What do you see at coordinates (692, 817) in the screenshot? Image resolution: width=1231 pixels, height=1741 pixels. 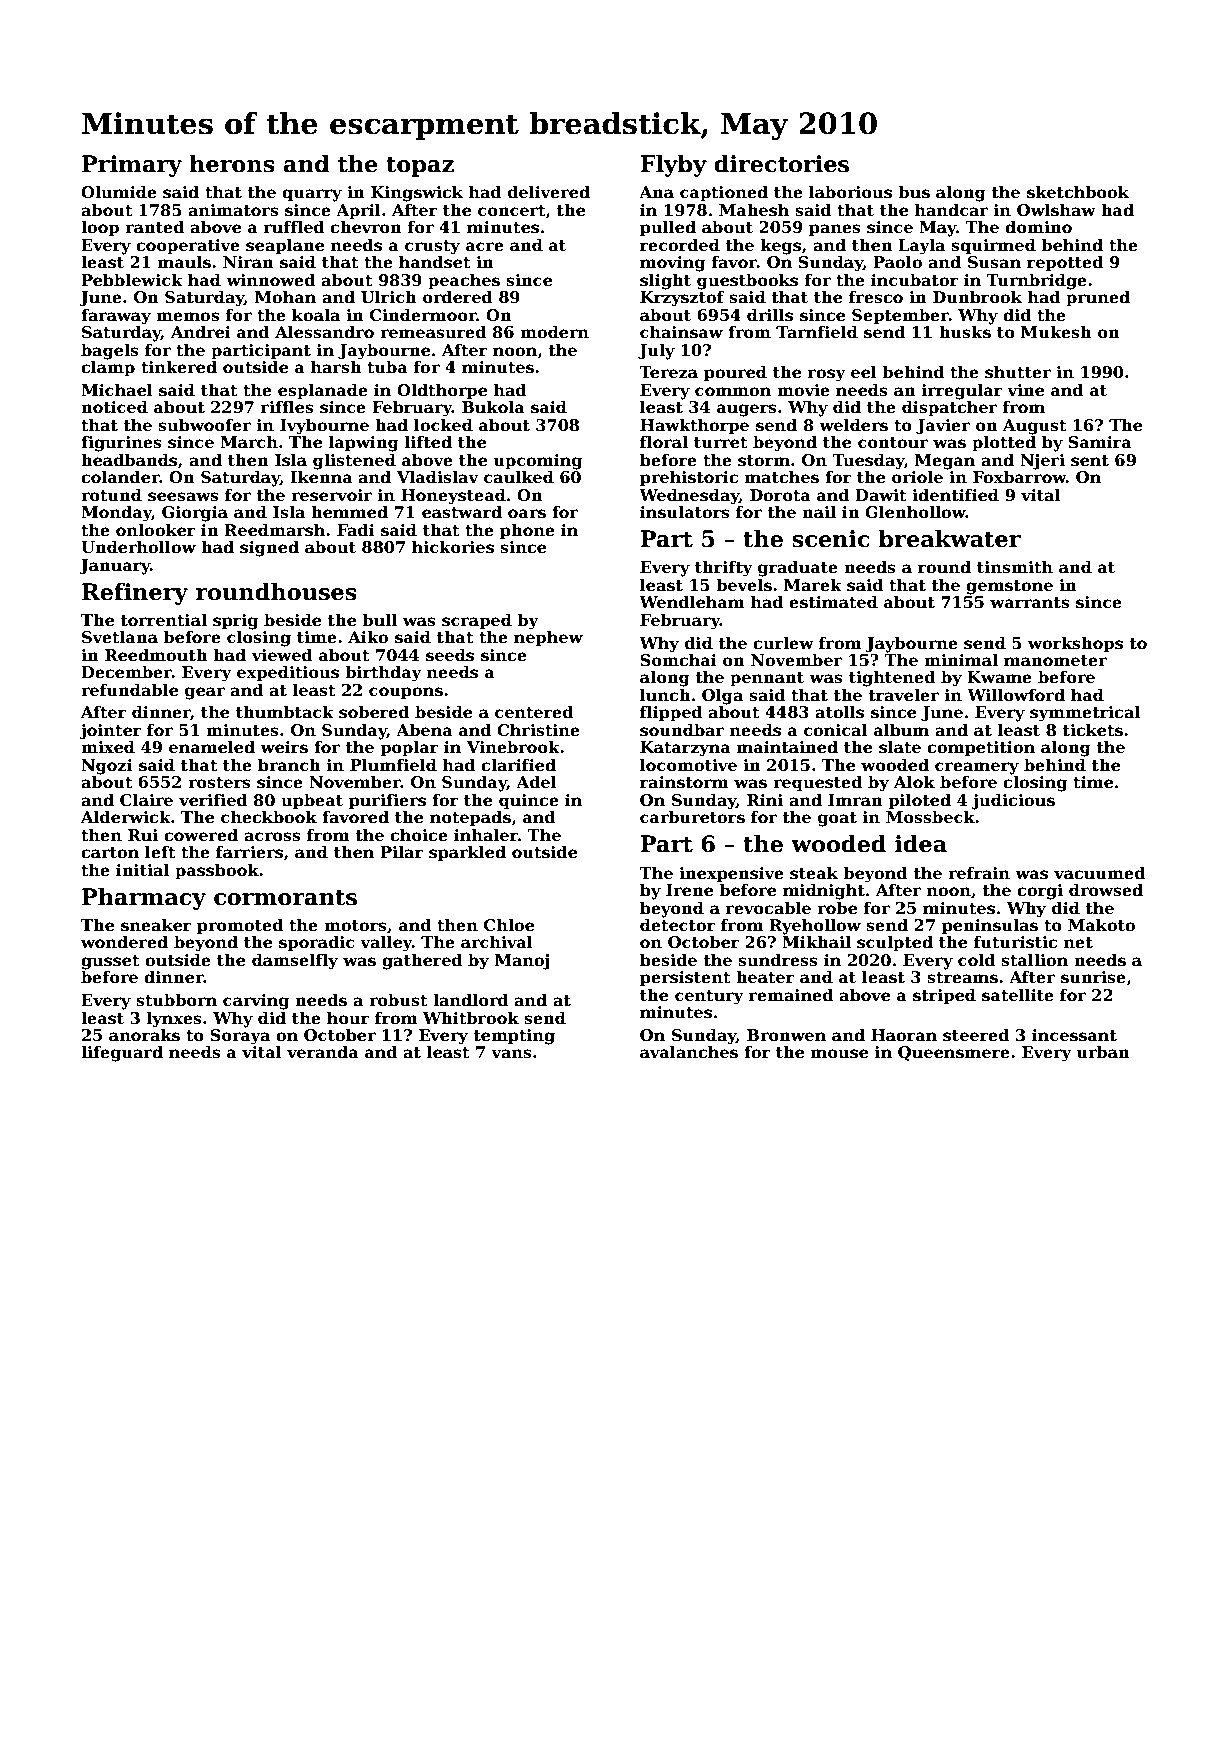 I see `carburetors` at bounding box center [692, 817].
